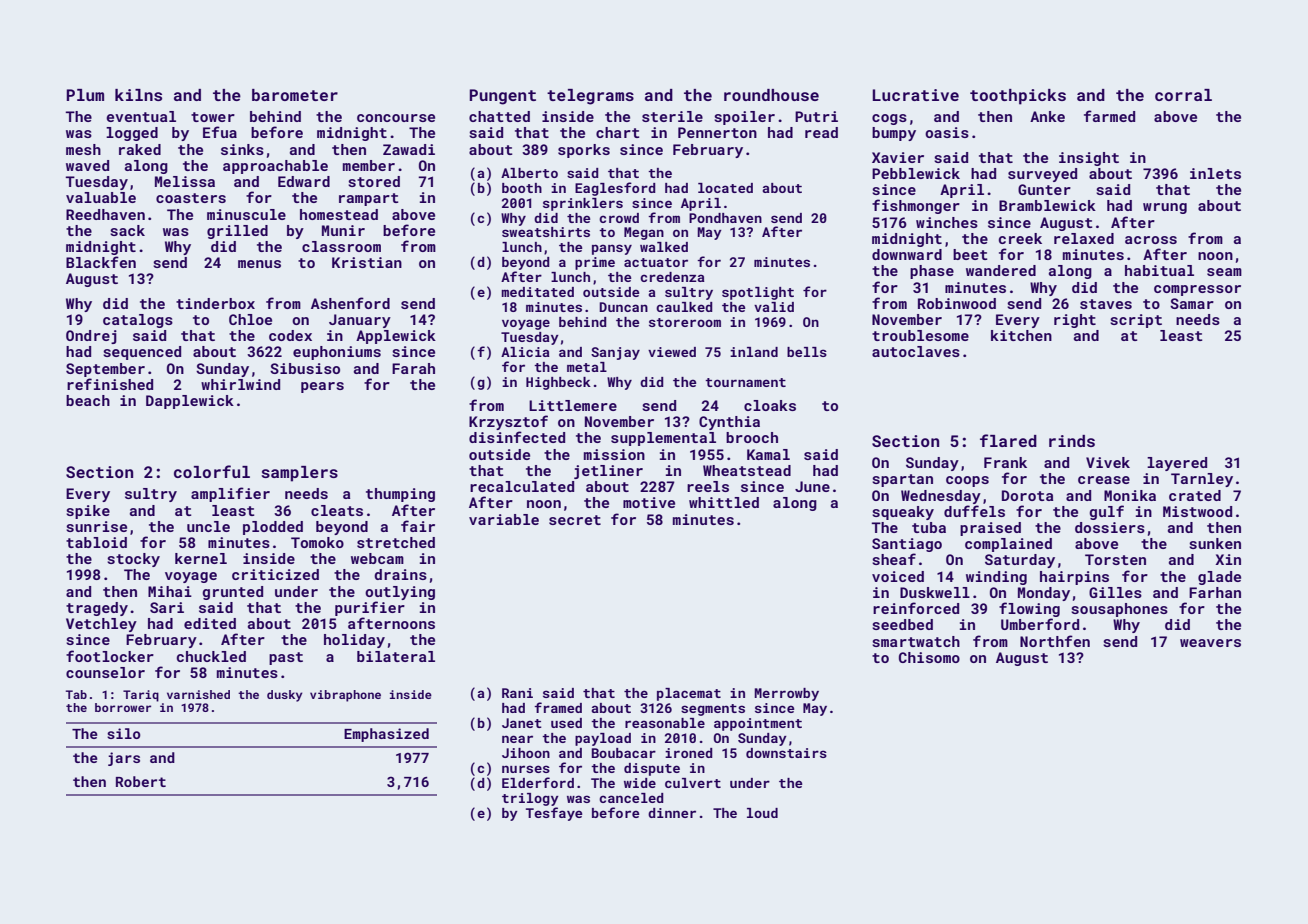 This document has height=924, width=1308. What do you see at coordinates (724, 502) in the document?
I see `whittled` at bounding box center [724, 502].
